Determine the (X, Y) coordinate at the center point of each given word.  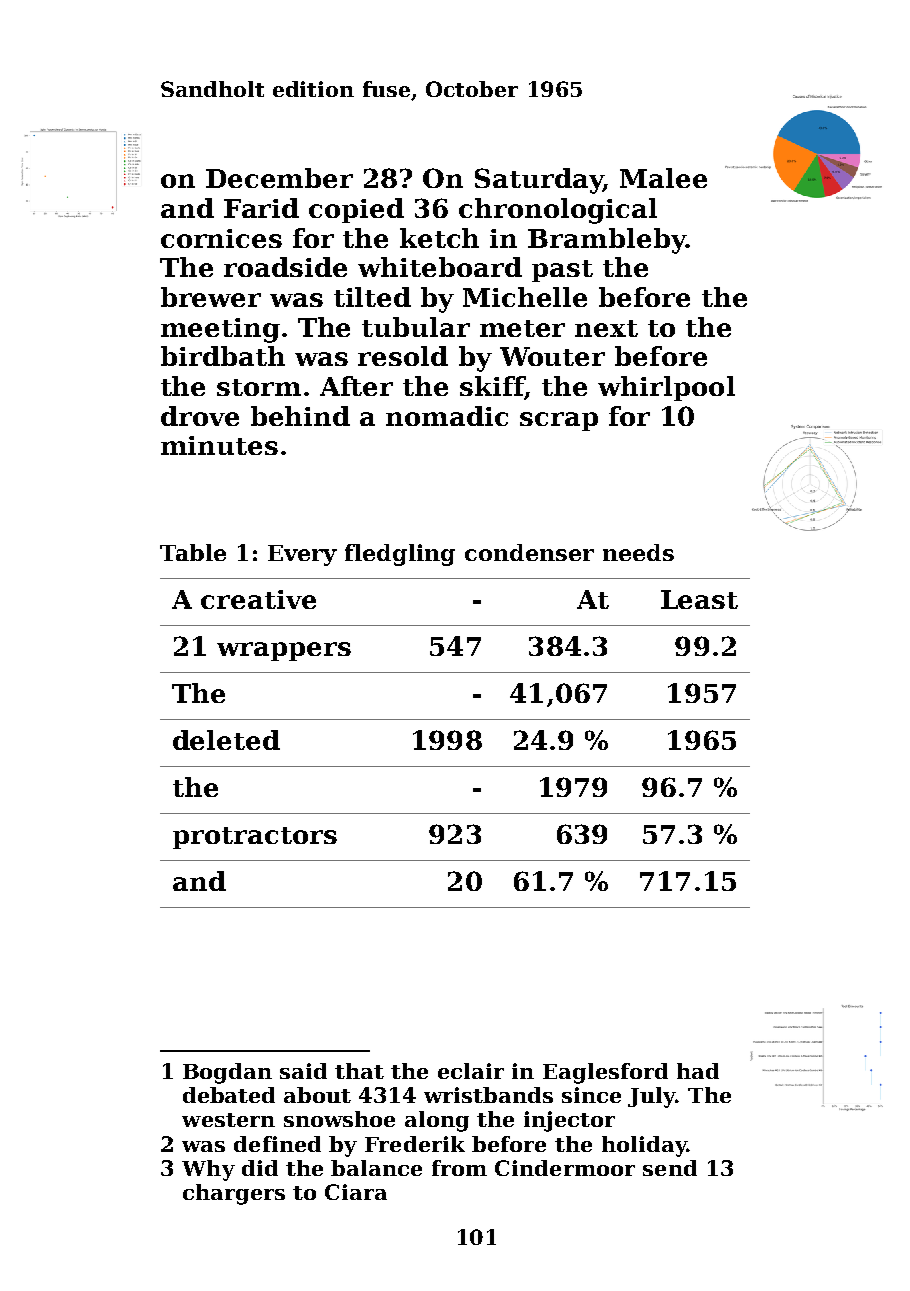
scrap (559, 421)
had (698, 1071)
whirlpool (666, 388)
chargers (234, 1194)
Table (193, 552)
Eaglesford (605, 1073)
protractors (255, 838)
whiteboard (440, 267)
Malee (663, 178)
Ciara (356, 1192)
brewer (211, 297)
